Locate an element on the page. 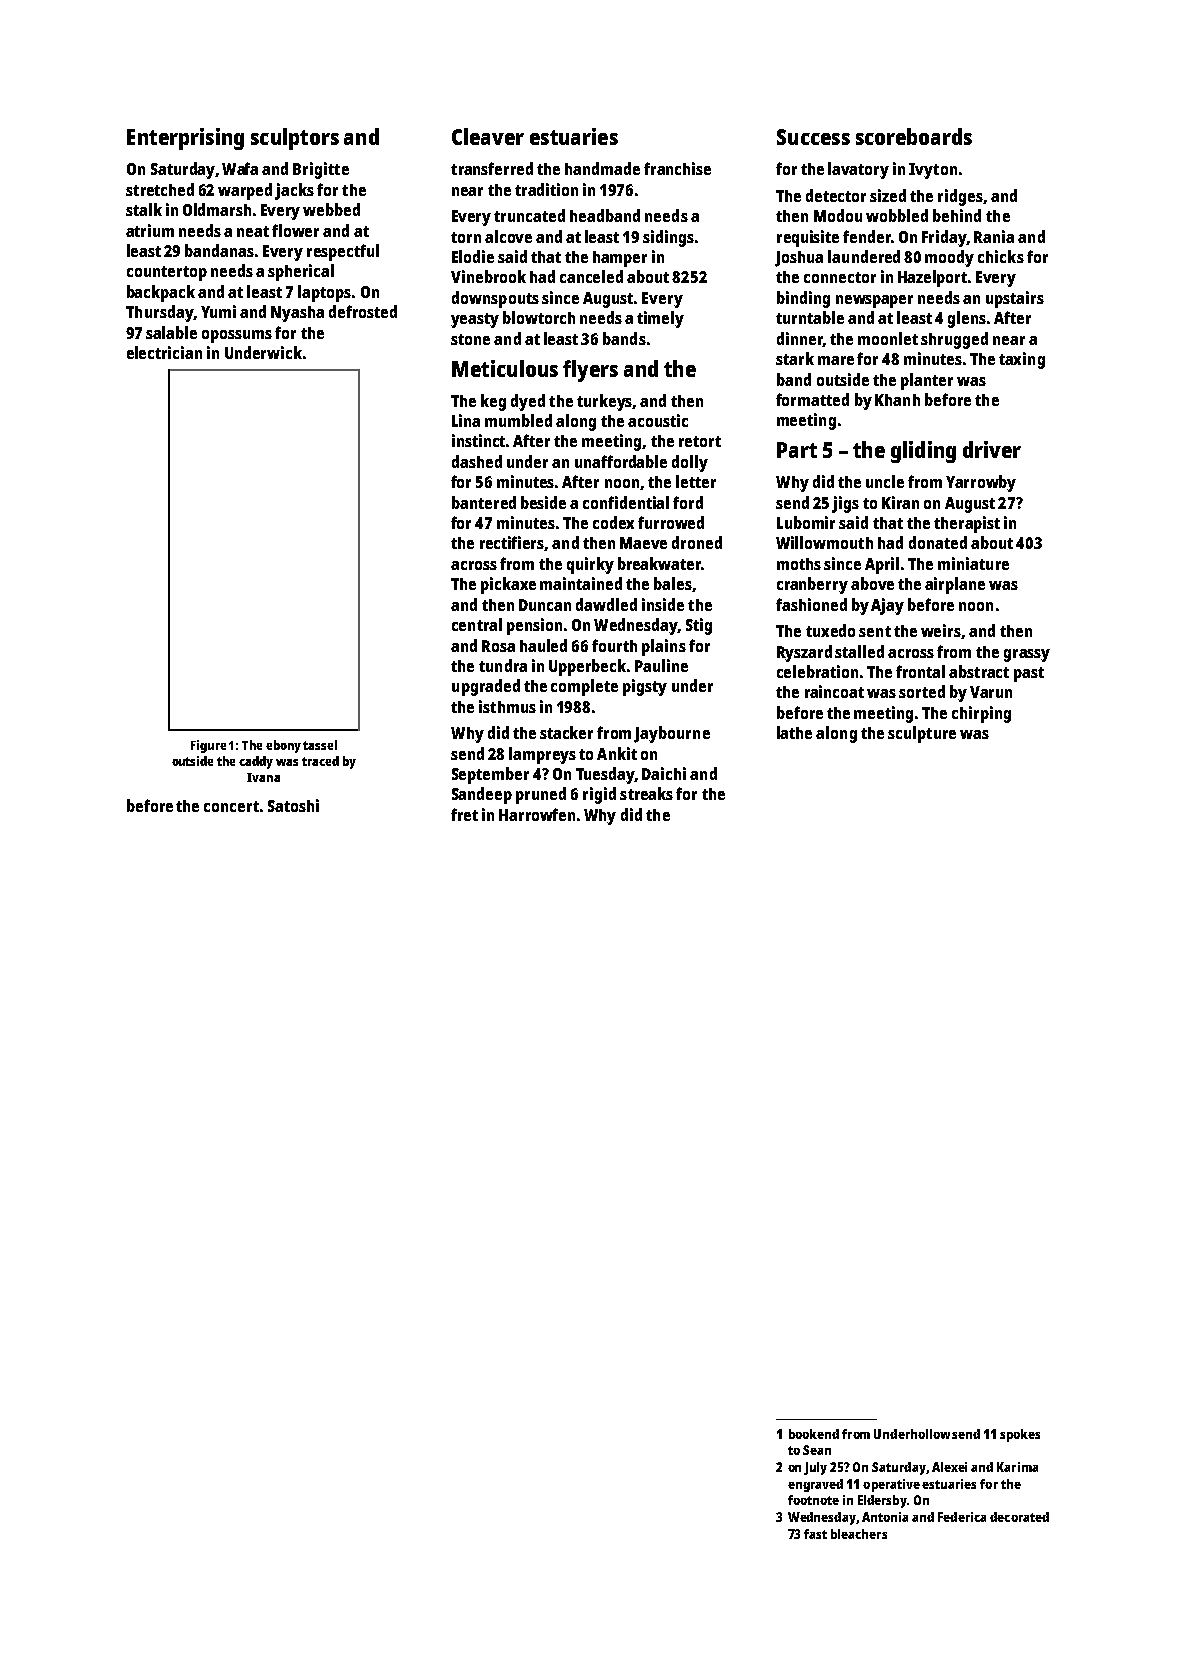 Image resolution: width=1178 pixels, height=1666 pixels. streaks is located at coordinates (646, 793).
